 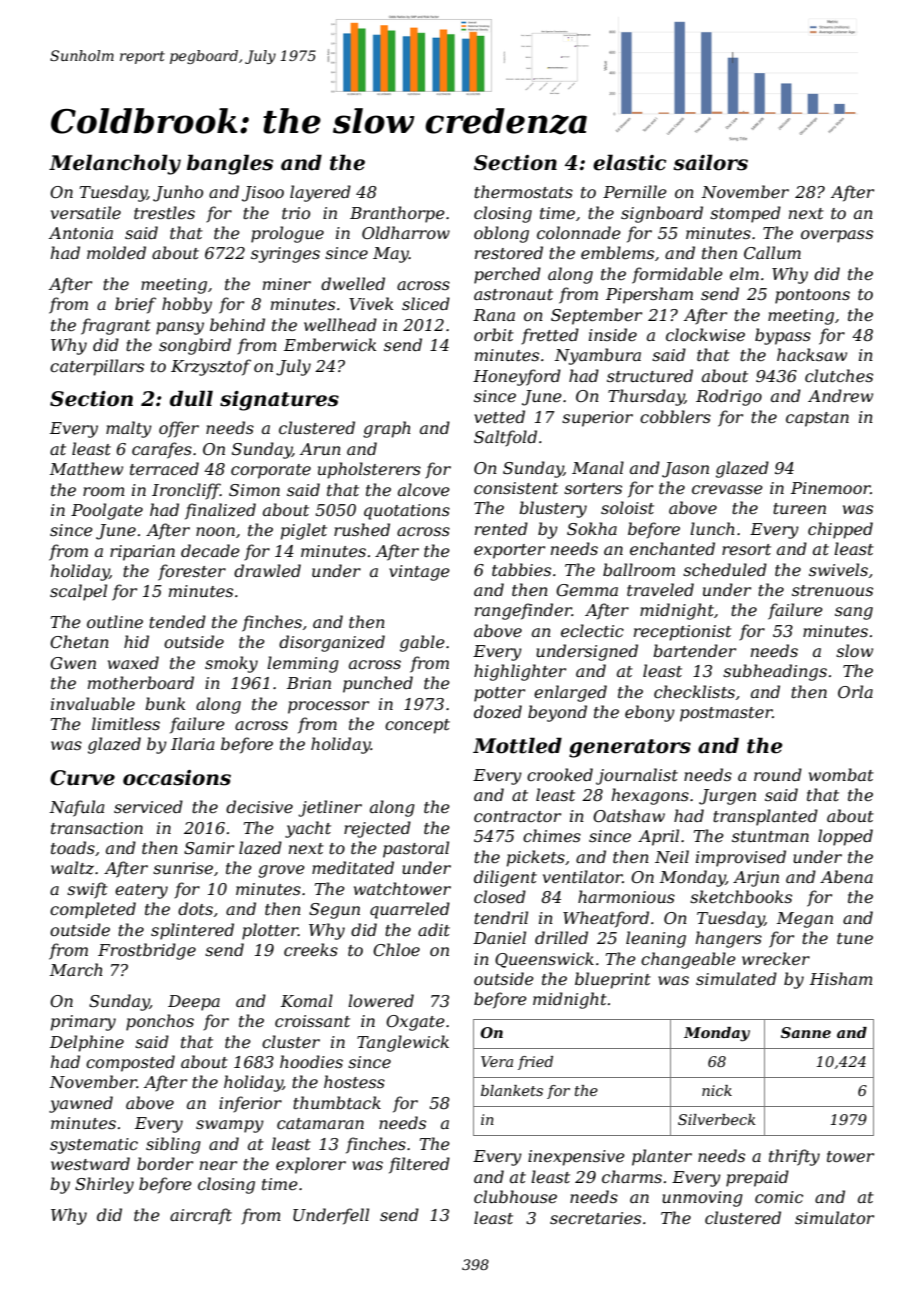 What do you see at coordinates (86, 212) in the screenshot?
I see `versatile` at bounding box center [86, 212].
